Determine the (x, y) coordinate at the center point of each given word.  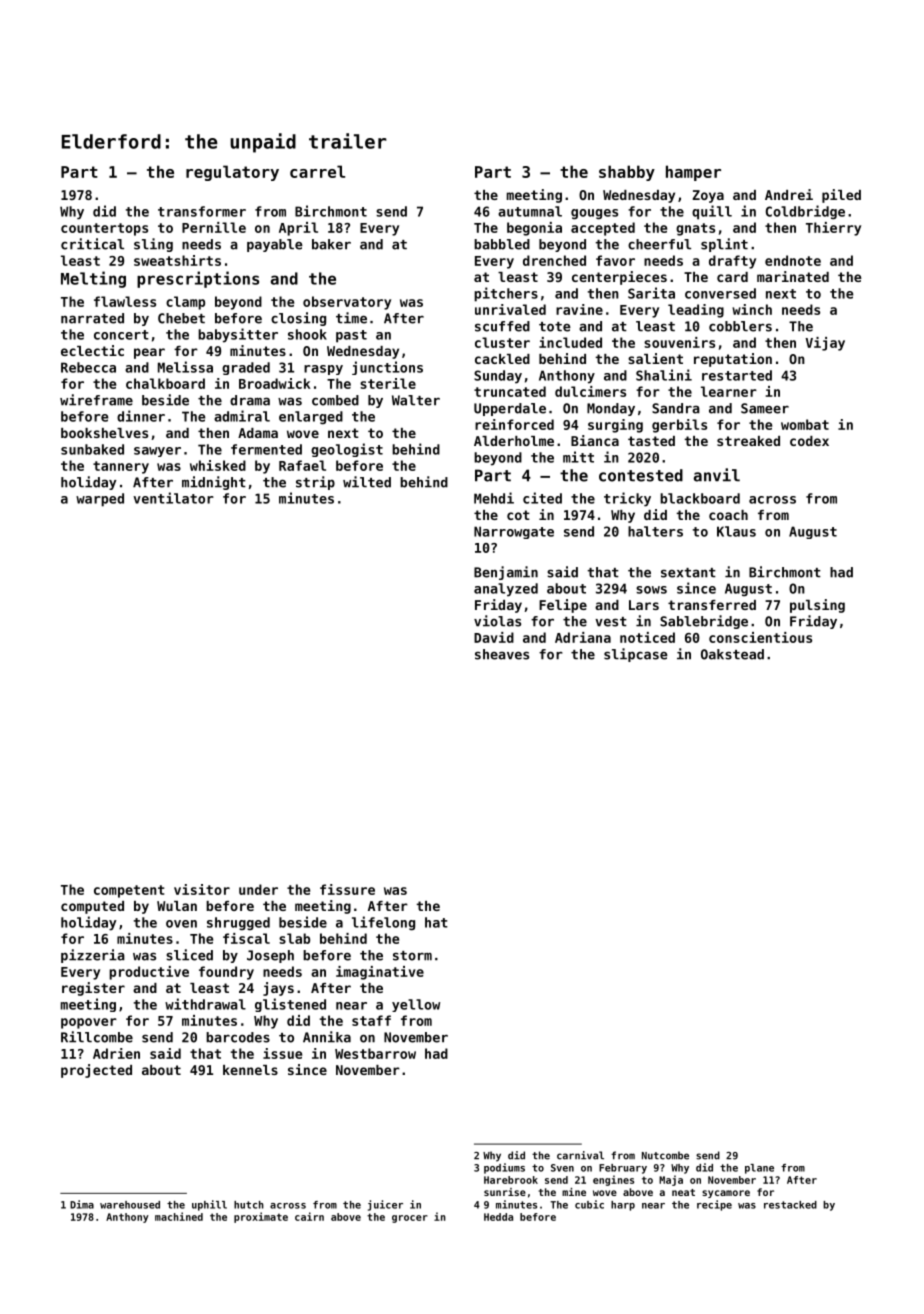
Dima (82, 1204)
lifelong (383, 923)
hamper (693, 173)
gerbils (679, 426)
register (93, 989)
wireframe (96, 400)
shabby (627, 173)
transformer (202, 211)
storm (412, 956)
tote (555, 327)
